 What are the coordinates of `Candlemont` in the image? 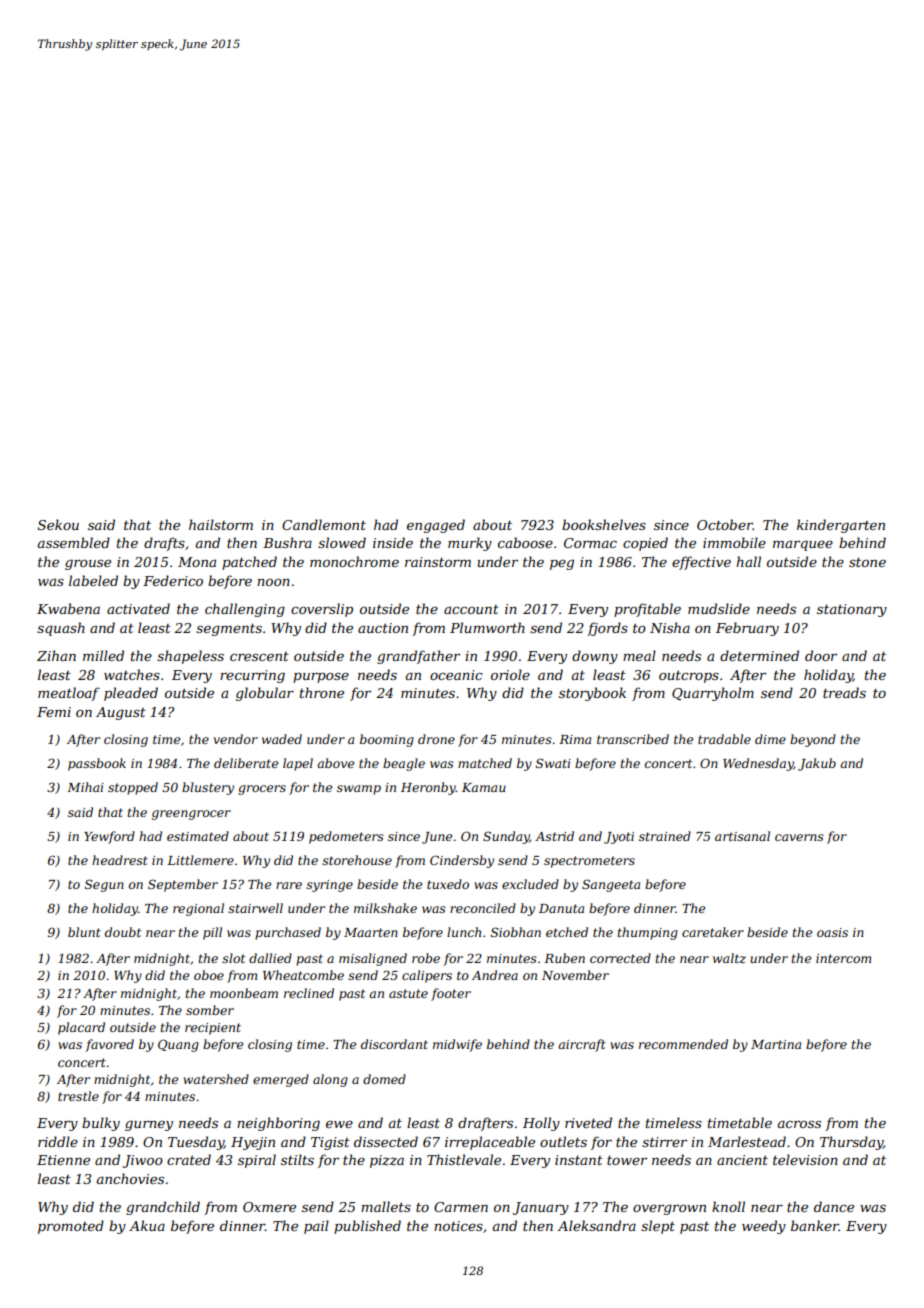 It's located at (324, 524).
